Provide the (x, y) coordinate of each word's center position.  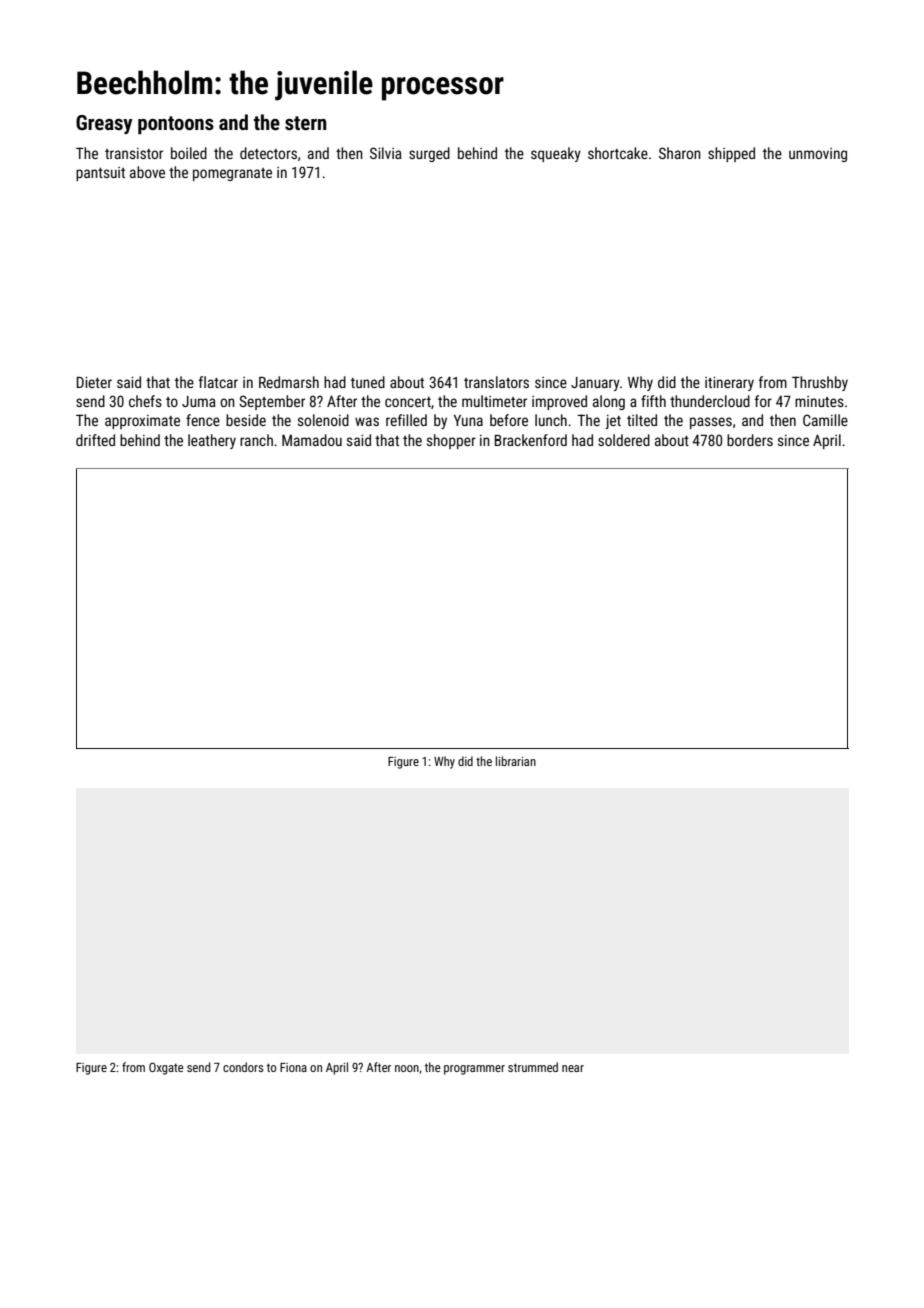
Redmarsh (289, 382)
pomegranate (232, 174)
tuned (368, 382)
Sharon (680, 153)
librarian (516, 761)
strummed (533, 1067)
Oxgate (166, 1068)
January (595, 384)
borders (750, 440)
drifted (95, 440)
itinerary (729, 384)
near (573, 1068)
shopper (451, 441)
